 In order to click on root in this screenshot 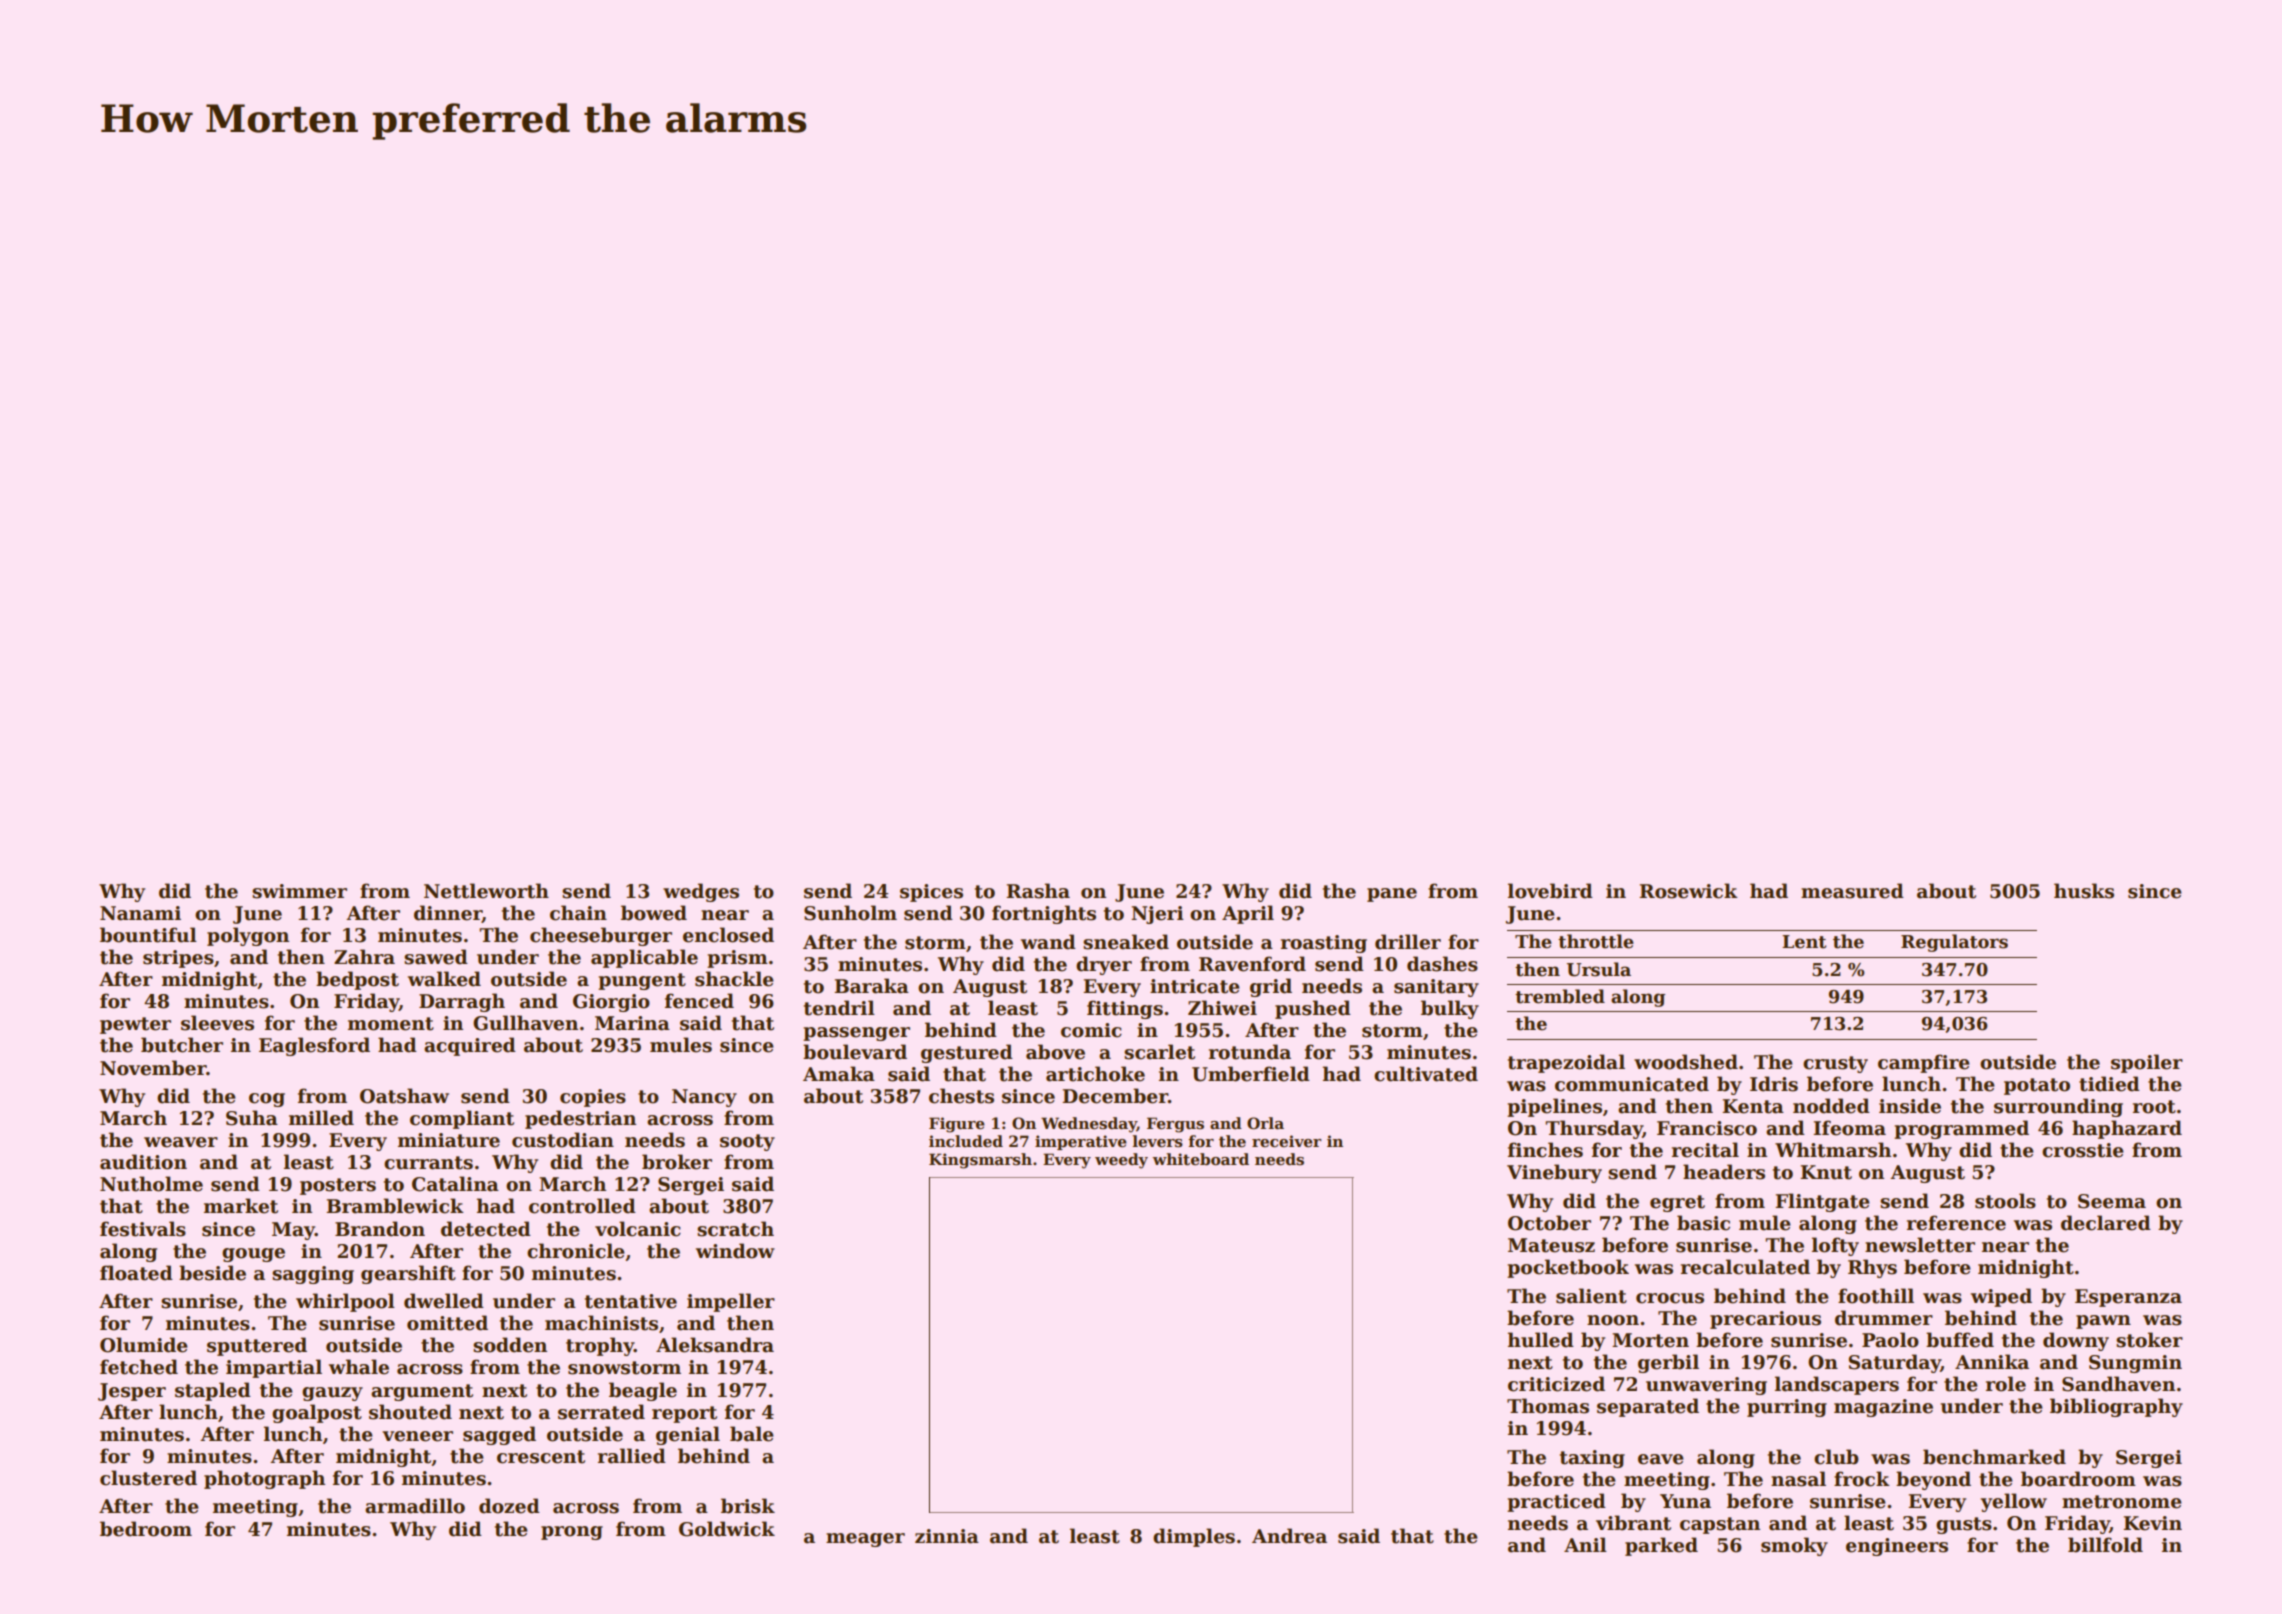, I will do `click(2154, 1107)`.
